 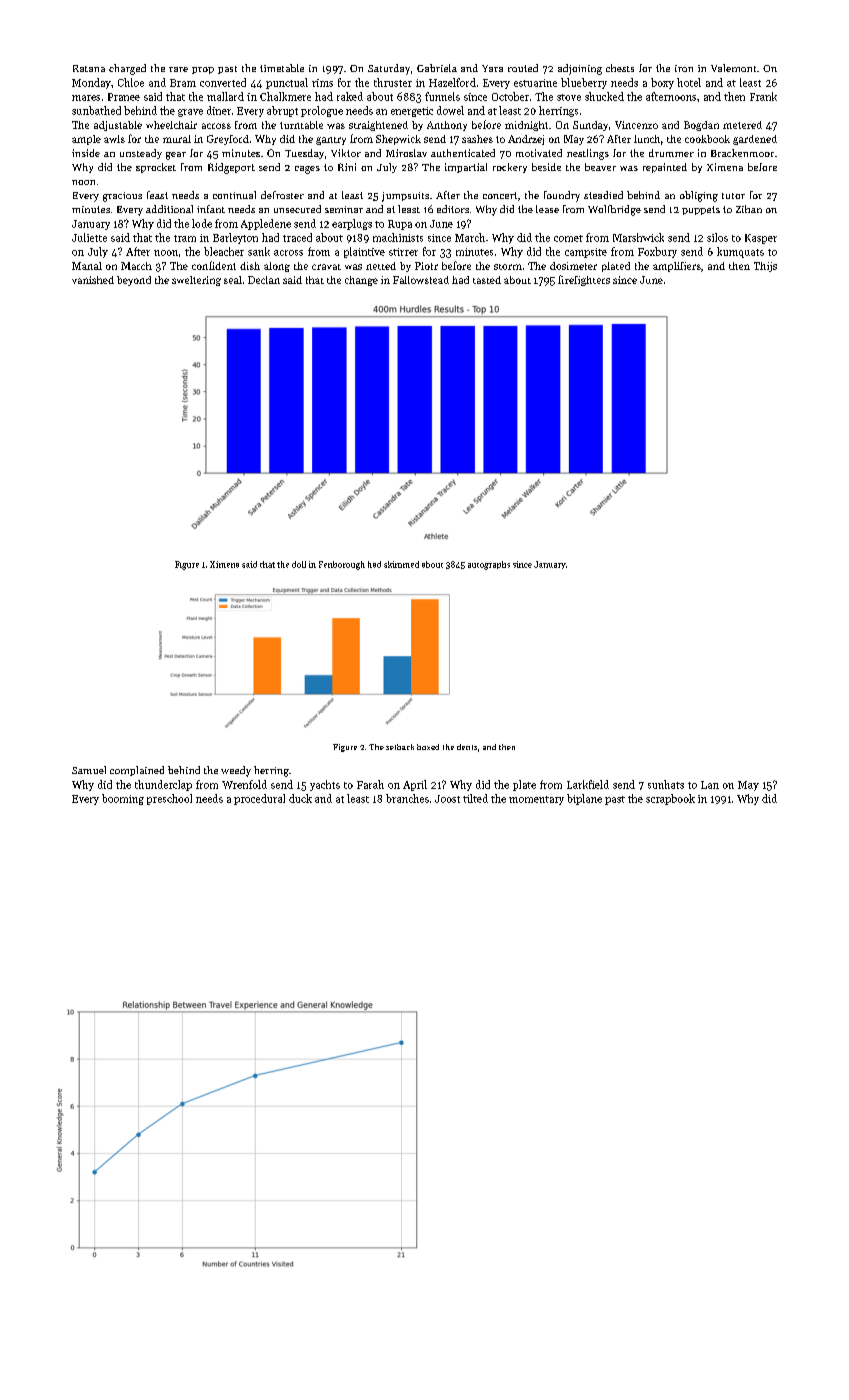 I want to click on sunhats, so click(x=666, y=784).
